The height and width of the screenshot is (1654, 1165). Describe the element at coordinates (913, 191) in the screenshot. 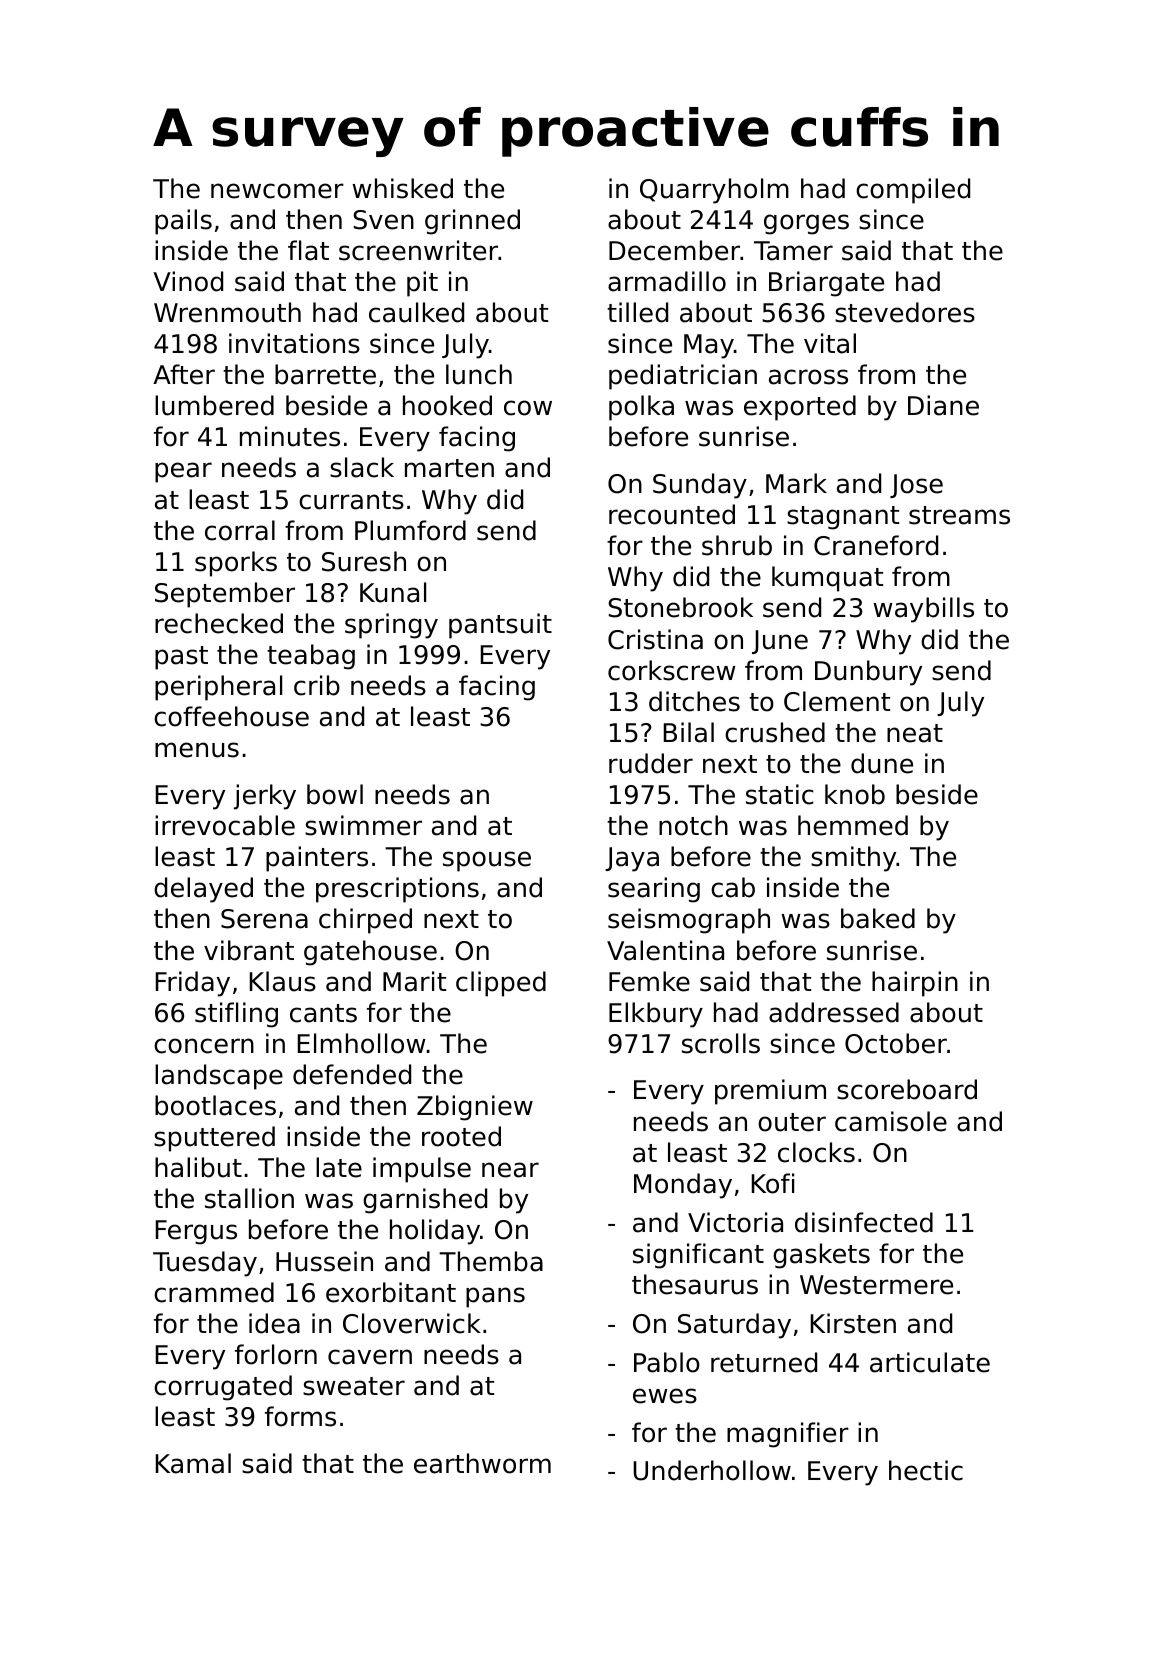

I see `compiled` at that location.
